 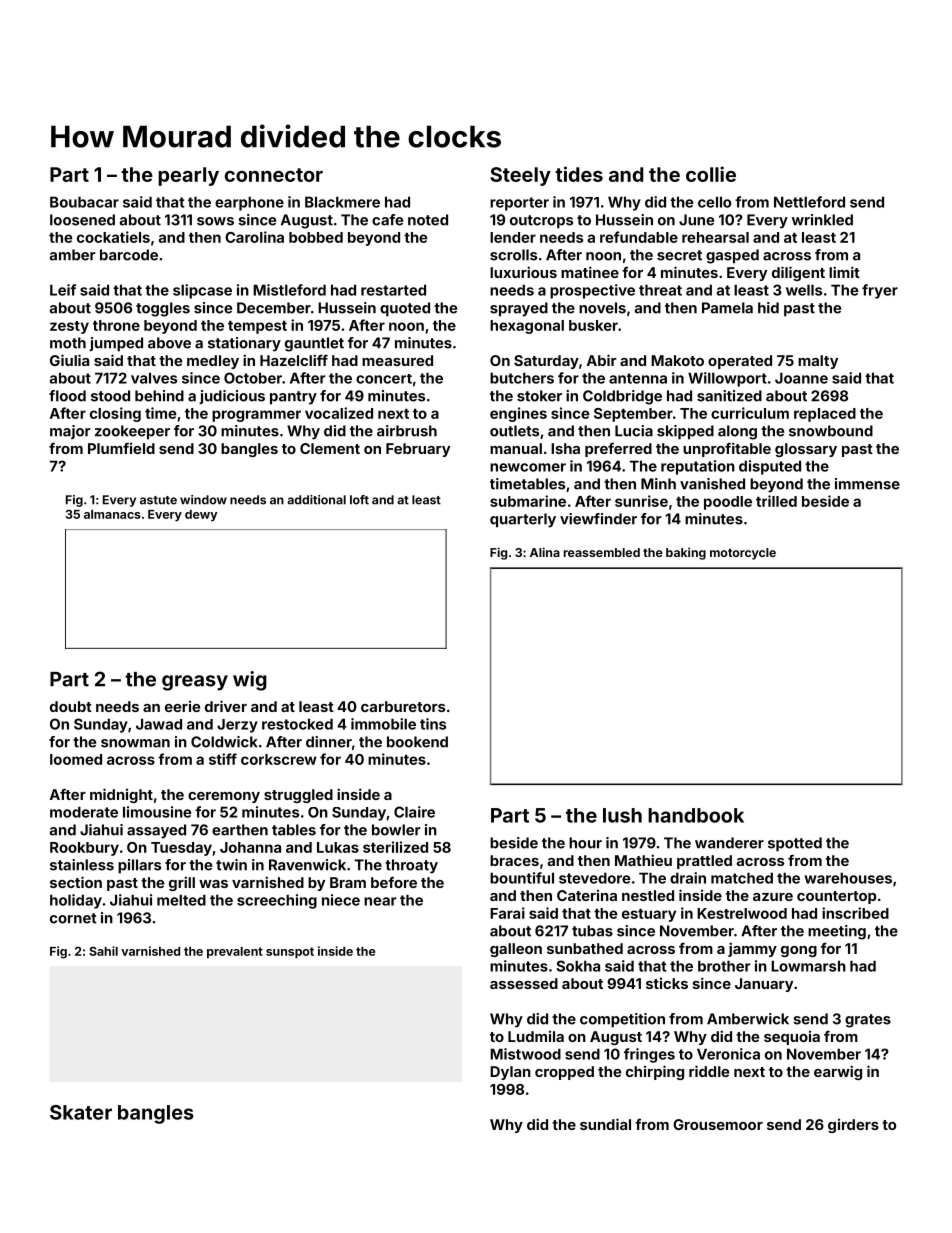 What do you see at coordinates (686, 553) in the screenshot?
I see `baking` at bounding box center [686, 553].
